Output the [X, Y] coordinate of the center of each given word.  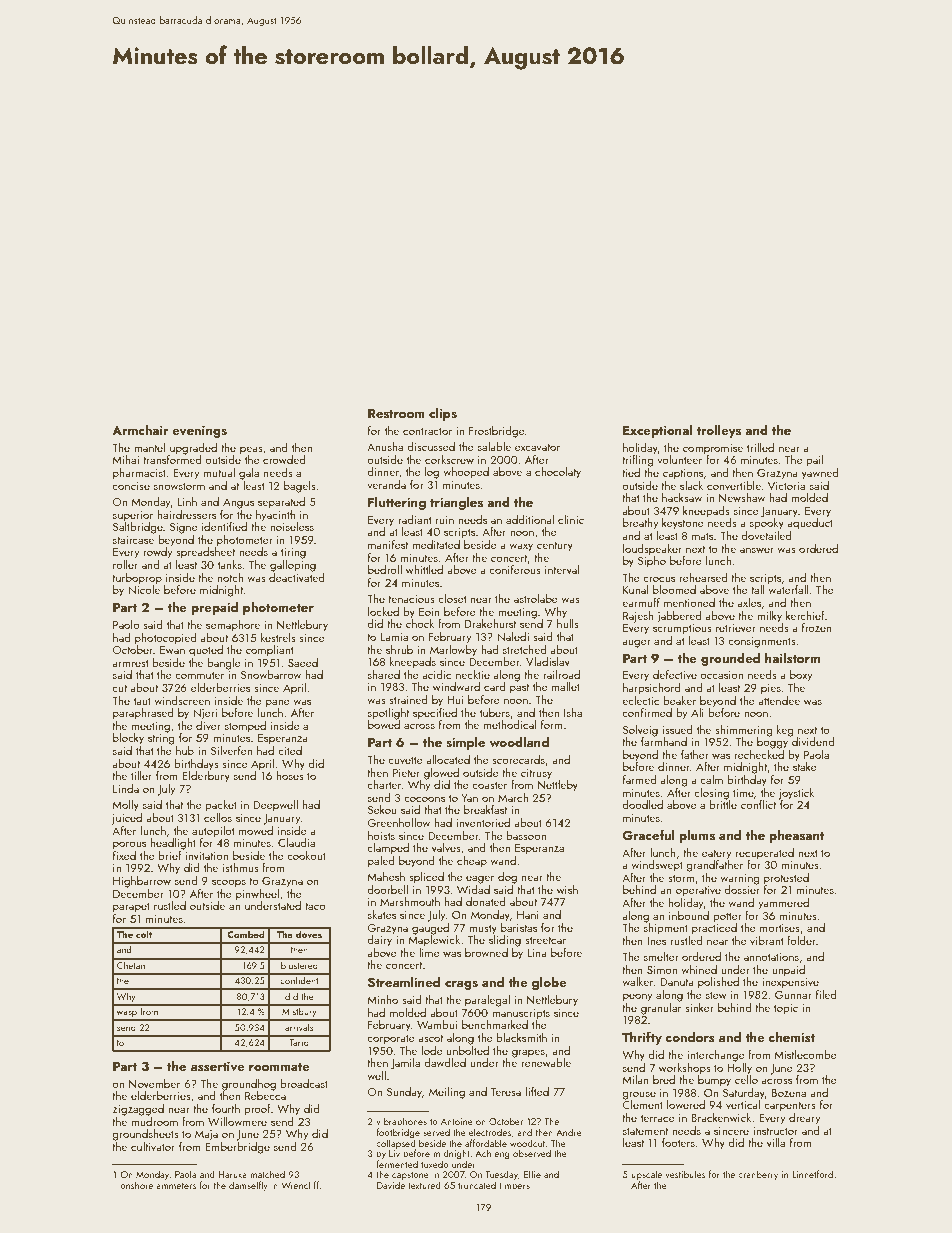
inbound [689, 915]
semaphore [233, 626]
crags [461, 985]
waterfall [788, 589]
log [432, 473]
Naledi [513, 636]
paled [381, 862]
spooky [767, 524]
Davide [391, 1185]
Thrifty [642, 1038]
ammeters [176, 1186]
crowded [284, 459]
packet [221, 806]
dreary [804, 1119]
